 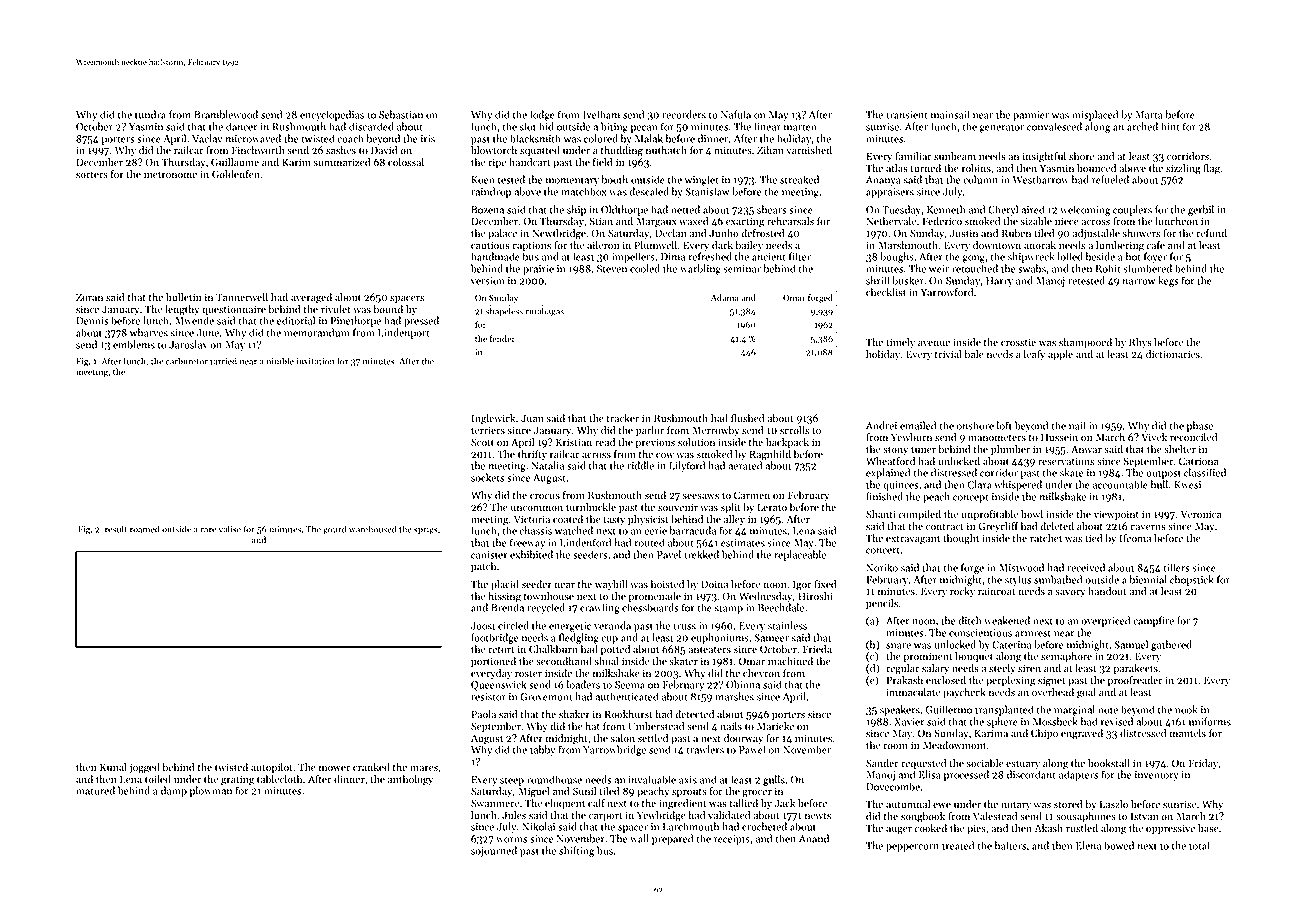 What do you see at coordinates (649, 191) in the screenshot?
I see `descaled` at bounding box center [649, 191].
